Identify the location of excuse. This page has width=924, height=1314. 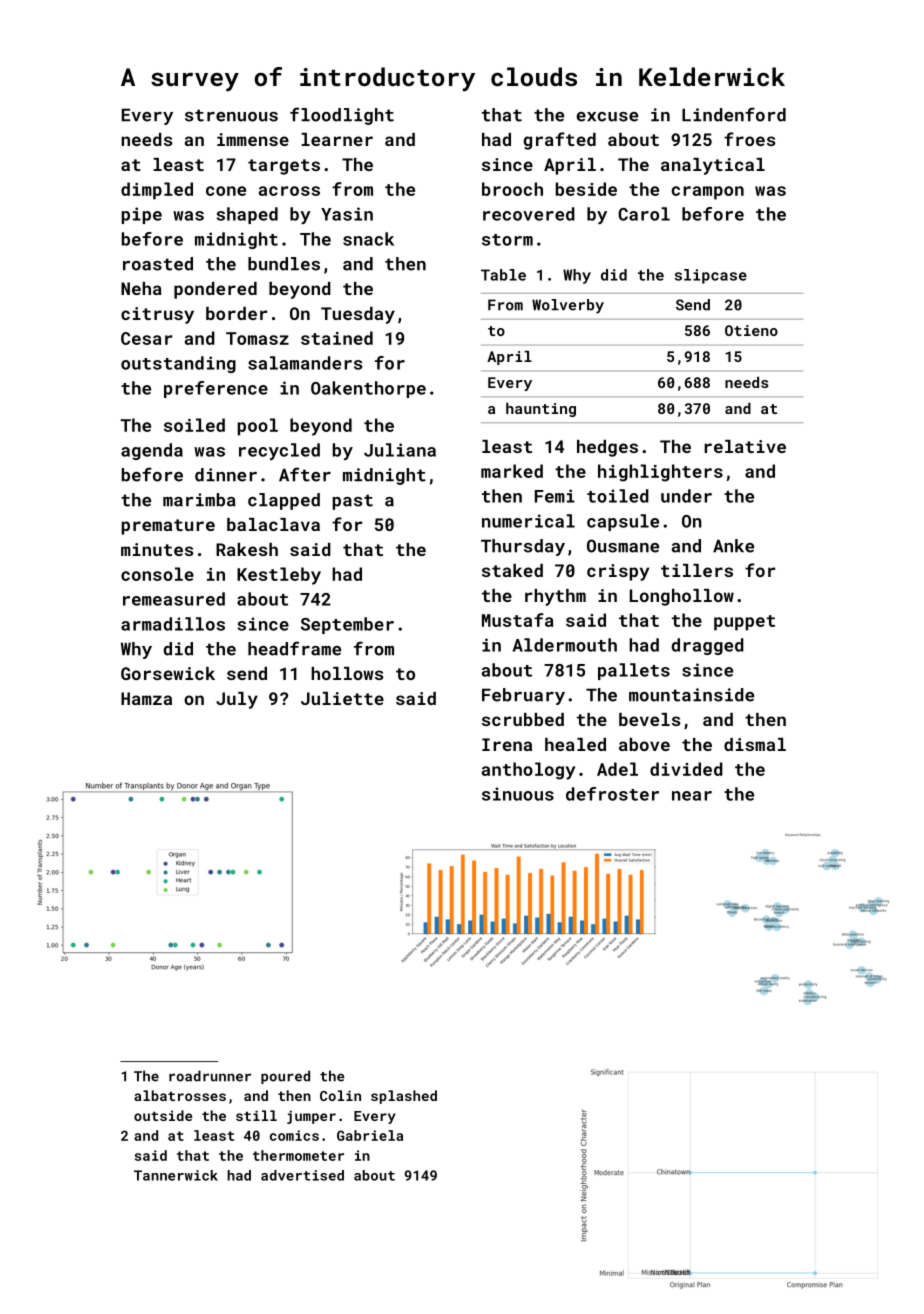
(607, 117).
